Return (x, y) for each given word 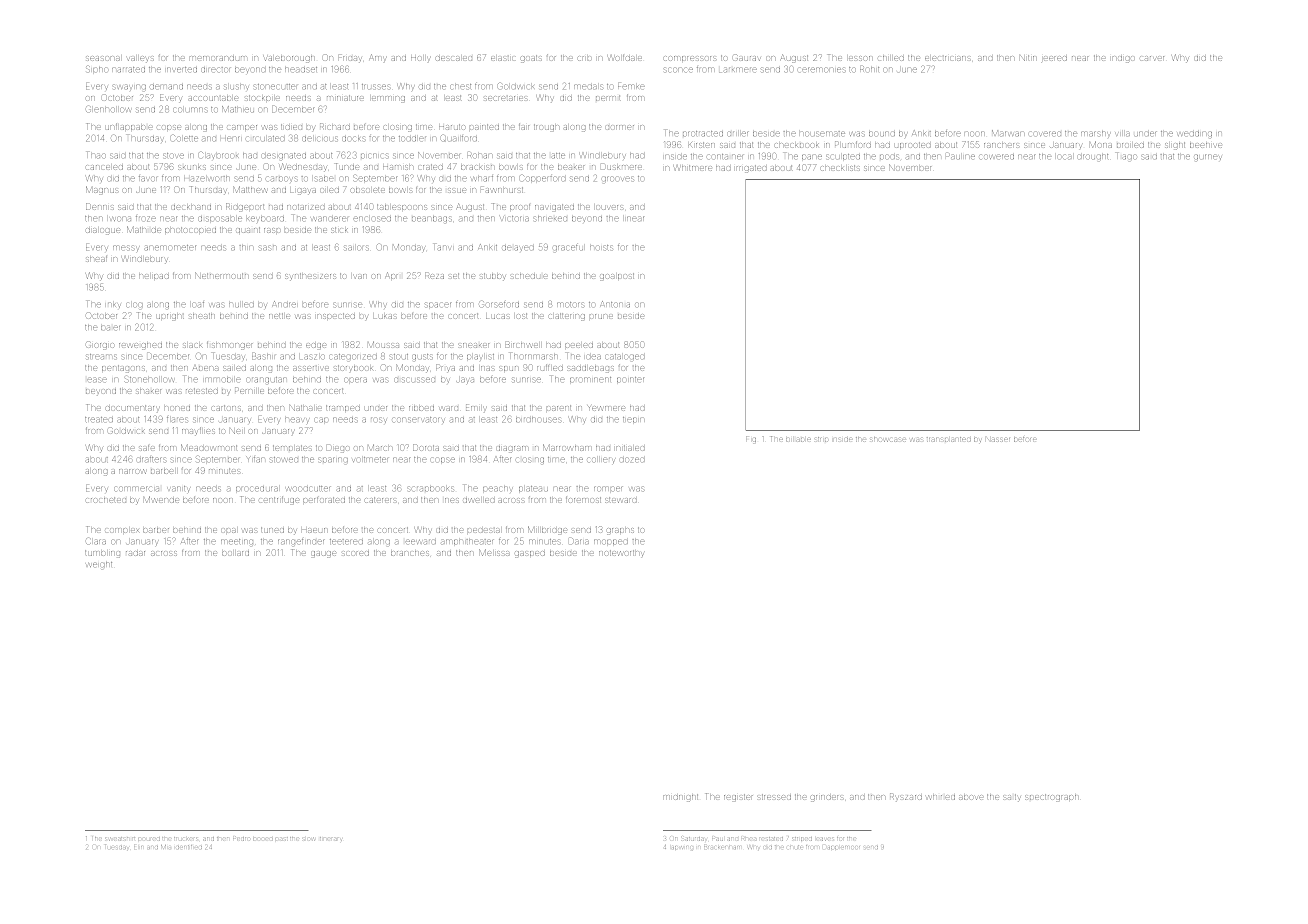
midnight (680, 798)
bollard (235, 553)
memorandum (218, 58)
